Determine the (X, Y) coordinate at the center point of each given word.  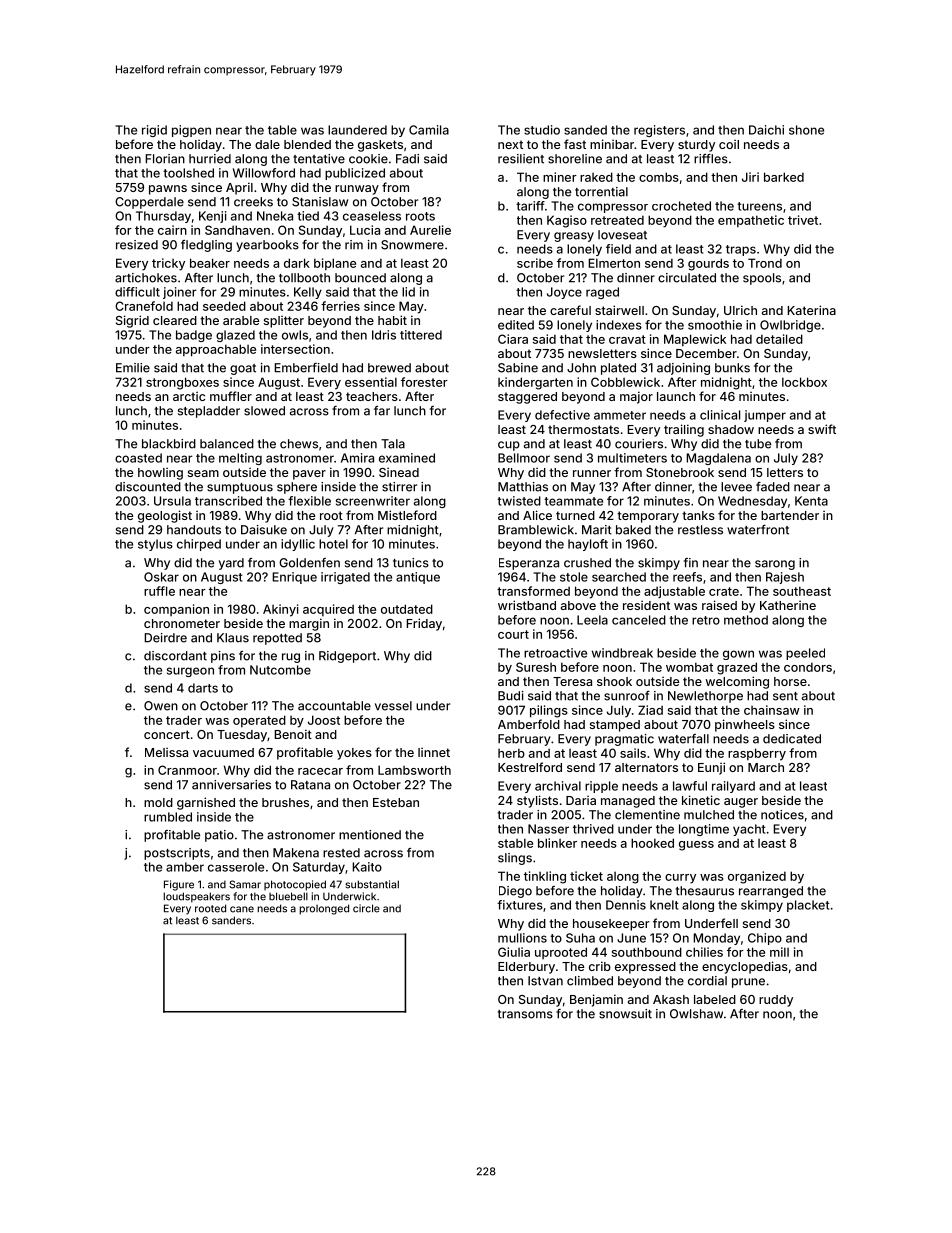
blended (307, 144)
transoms (525, 1014)
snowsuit (625, 1014)
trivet (803, 220)
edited (516, 325)
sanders (231, 920)
